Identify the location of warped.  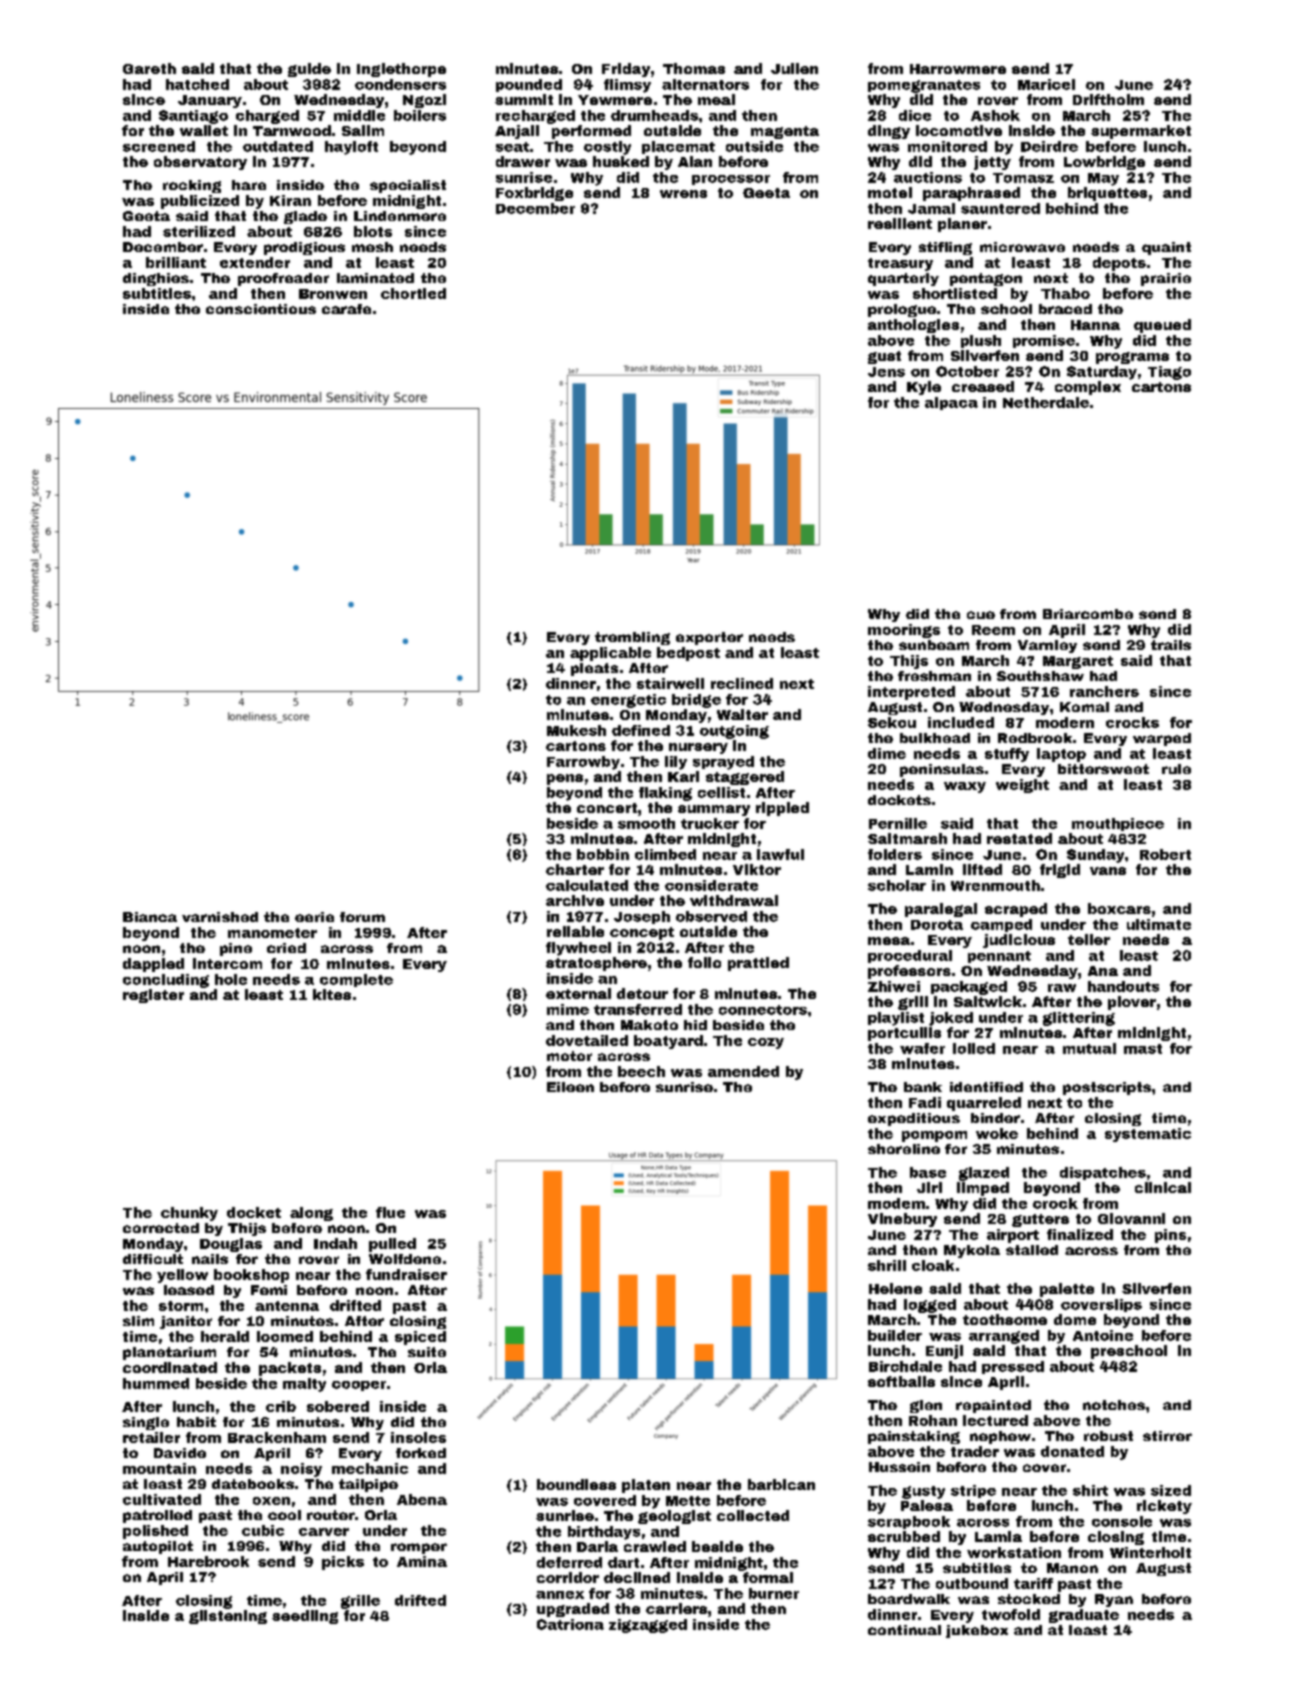
(1162, 739).
